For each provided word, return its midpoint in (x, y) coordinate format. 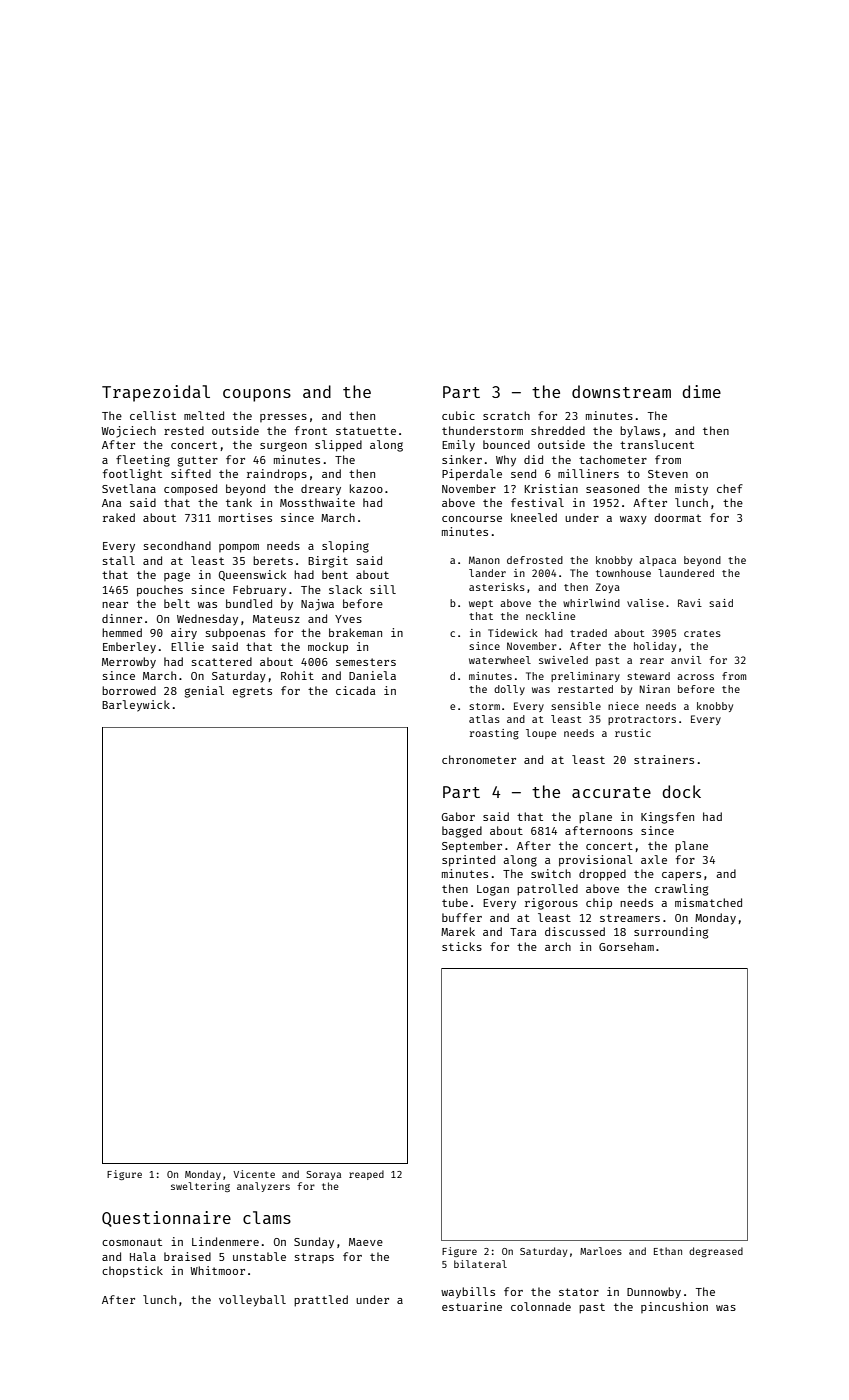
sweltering (200, 1187)
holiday (655, 647)
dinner (122, 618)
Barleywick (136, 706)
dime (701, 391)
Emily (458, 446)
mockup (328, 648)
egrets (252, 692)
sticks (462, 946)
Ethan (668, 1251)
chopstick (132, 1272)
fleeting (143, 461)
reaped (366, 1175)
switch (551, 873)
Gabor (458, 816)
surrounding (671, 933)
